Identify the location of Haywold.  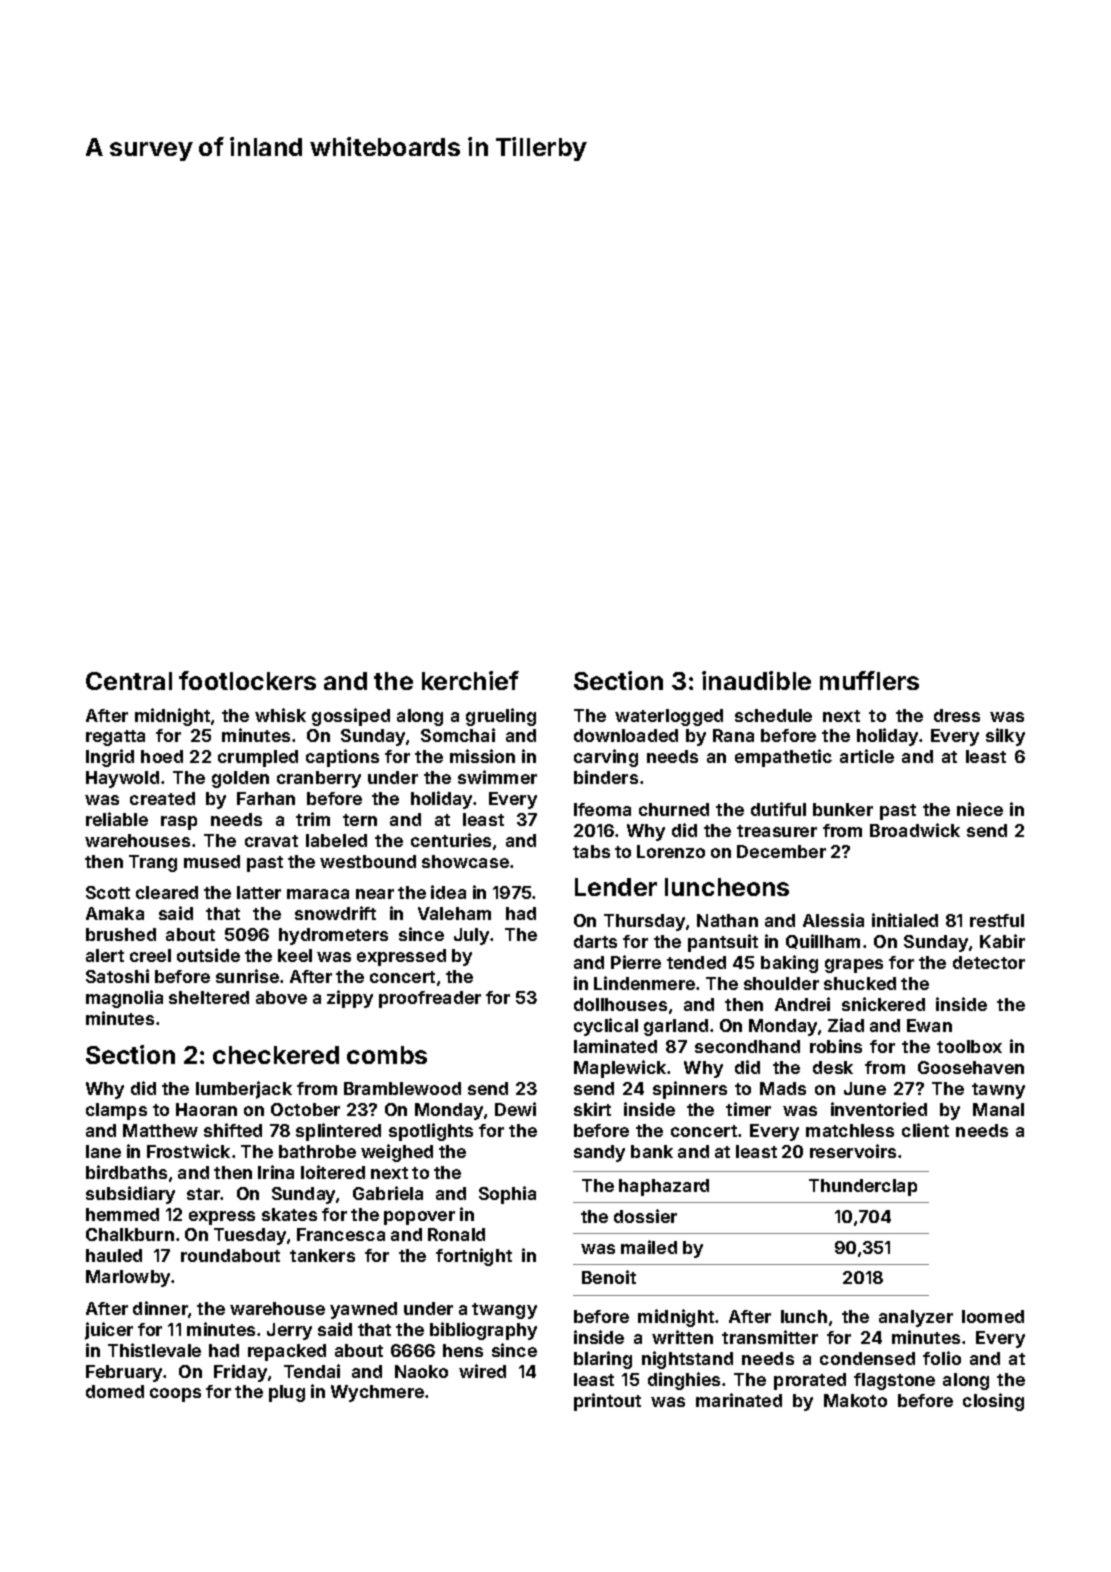
(122, 779).
